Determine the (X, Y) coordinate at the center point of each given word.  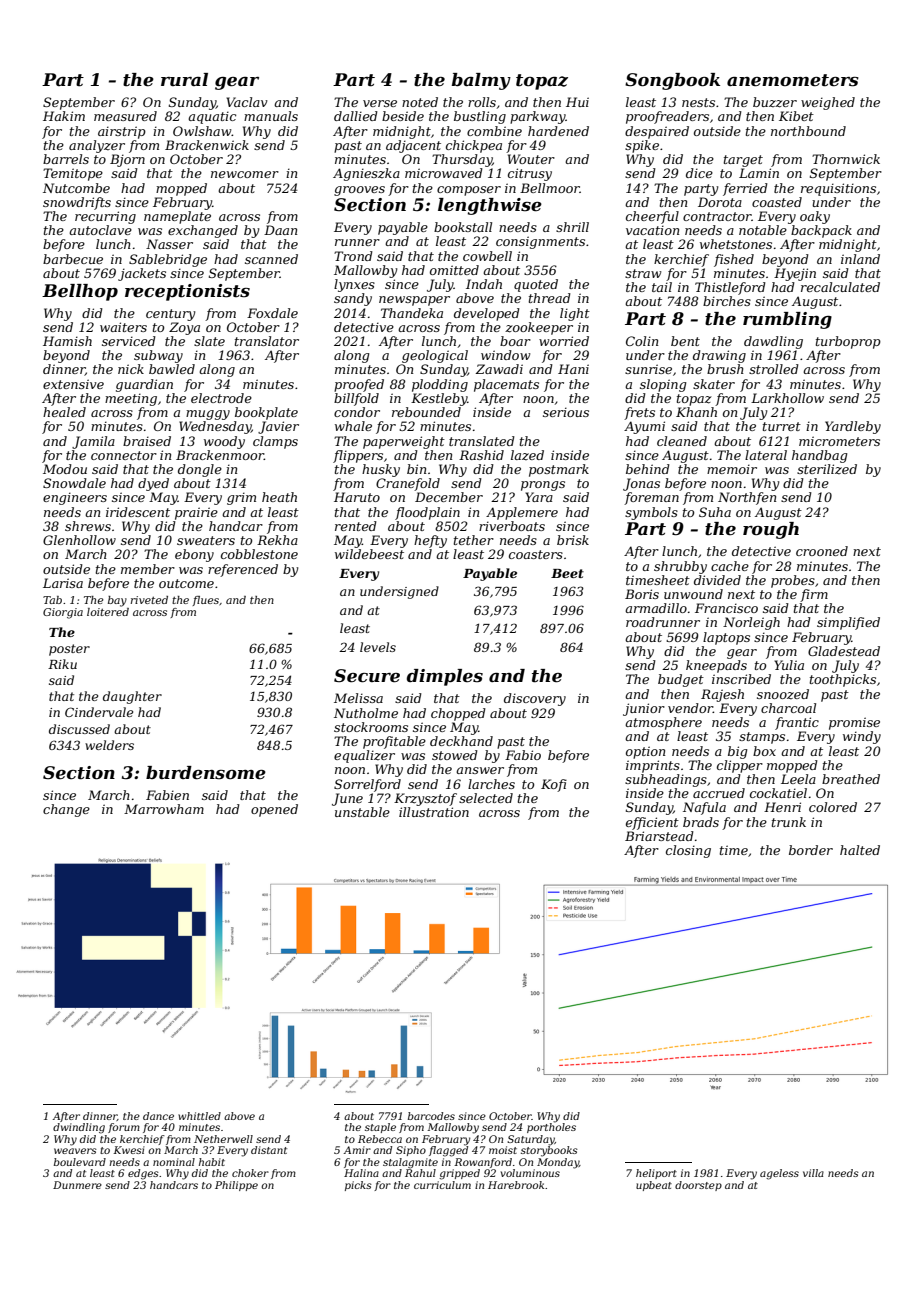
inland (860, 259)
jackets (142, 274)
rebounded (426, 412)
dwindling (79, 1128)
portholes (551, 1128)
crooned (822, 551)
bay (117, 601)
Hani (573, 369)
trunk (789, 822)
